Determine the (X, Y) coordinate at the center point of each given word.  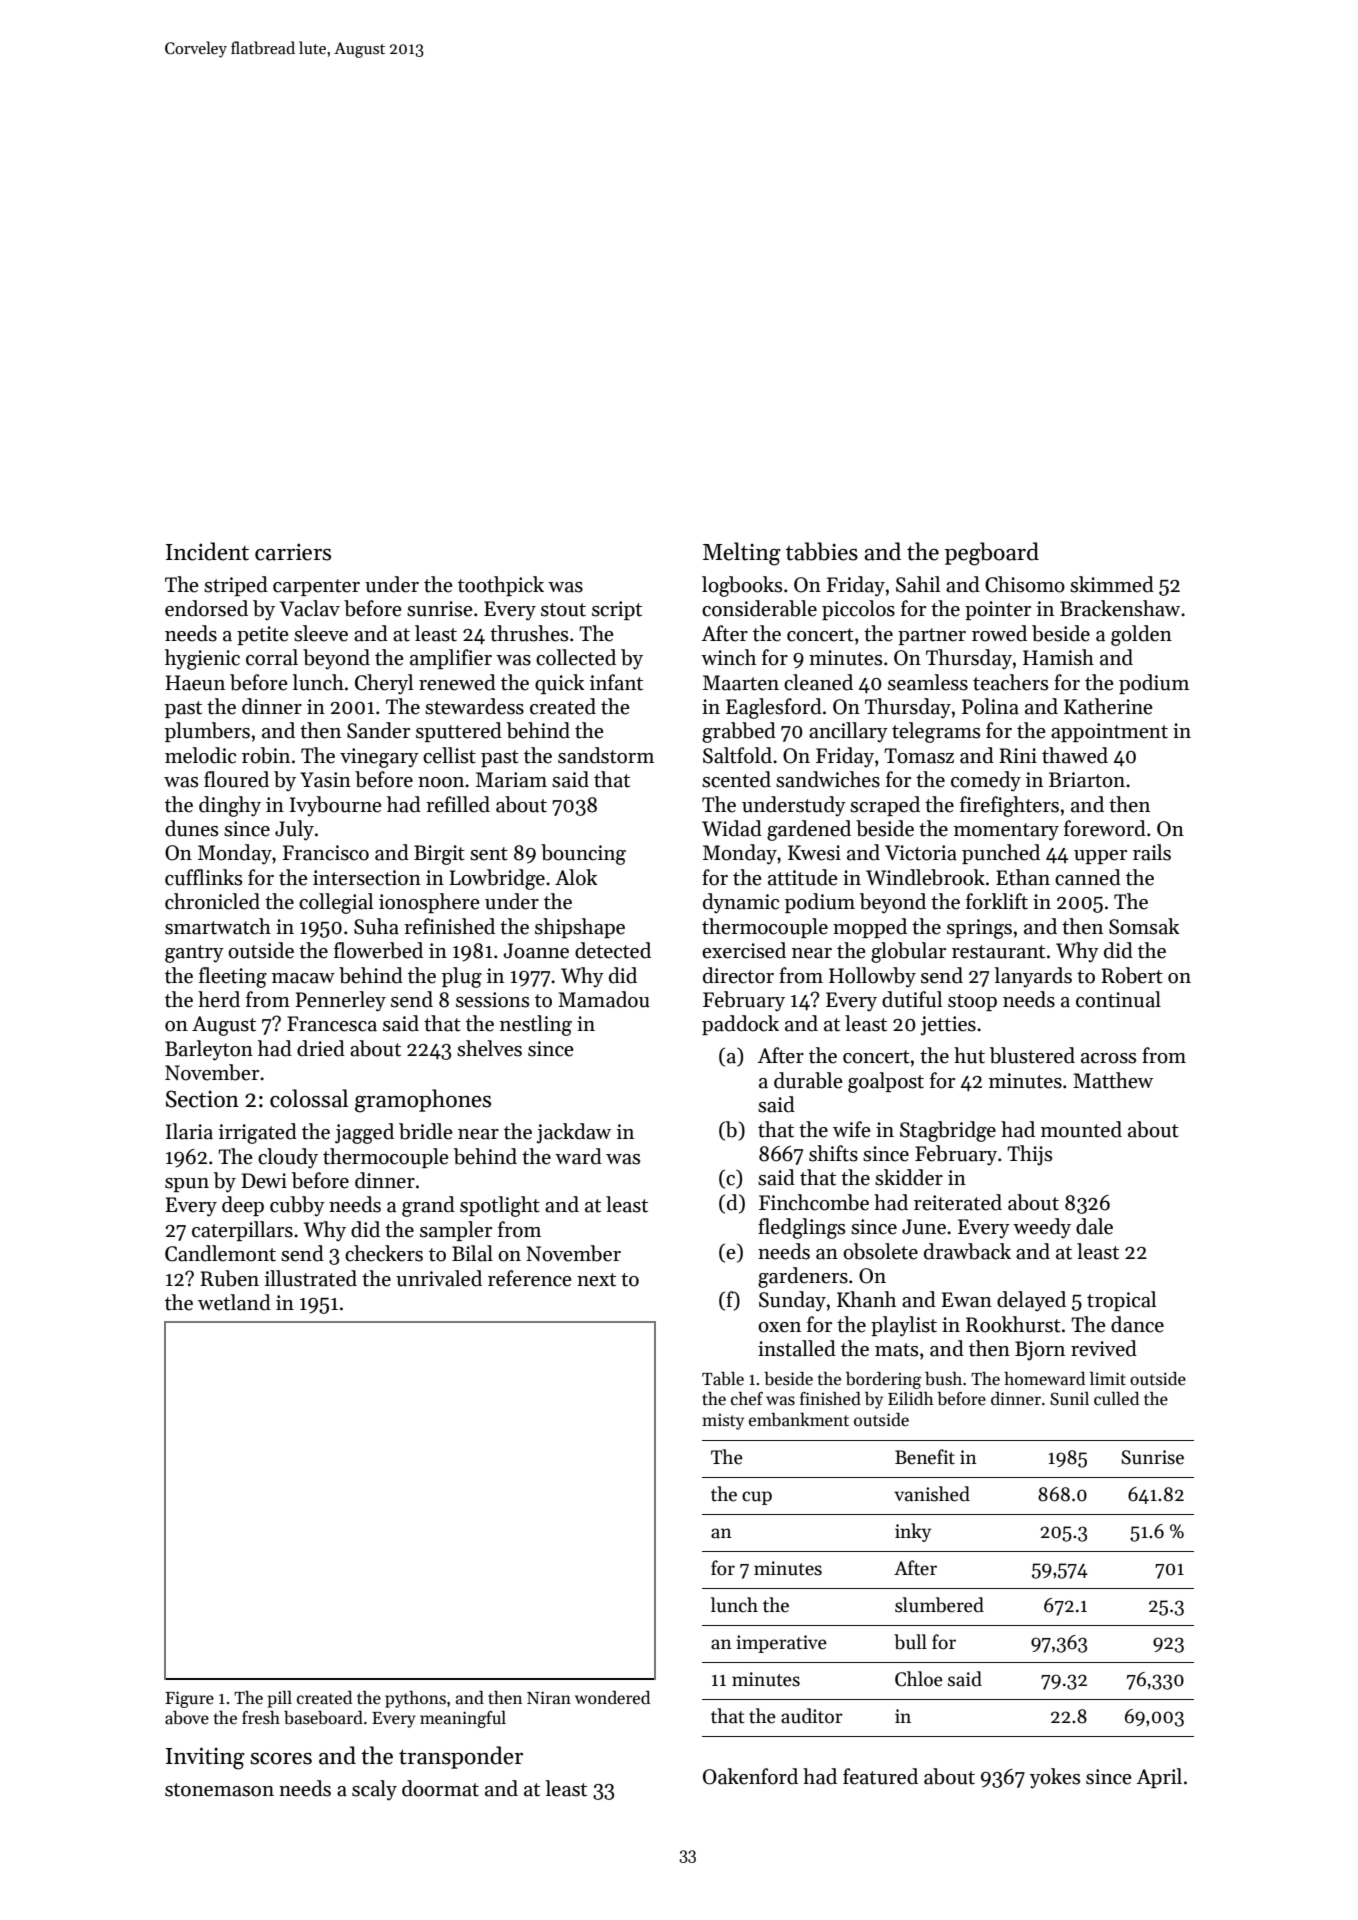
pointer (998, 610)
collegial (336, 903)
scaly (374, 1790)
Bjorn (1040, 1351)
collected (576, 657)
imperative (781, 1644)
